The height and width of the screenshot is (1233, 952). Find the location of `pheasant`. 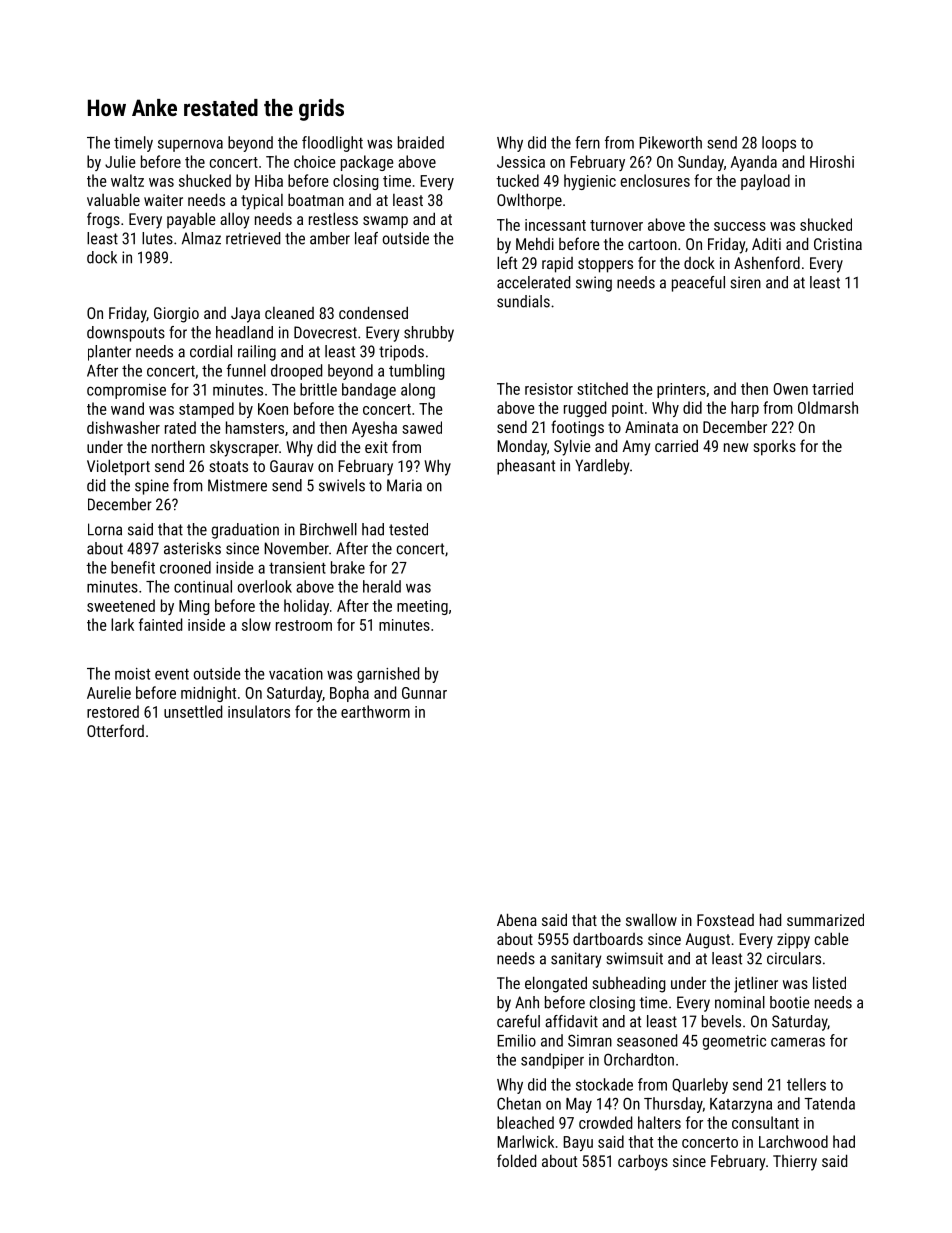

pheasant is located at coordinates (526, 467).
